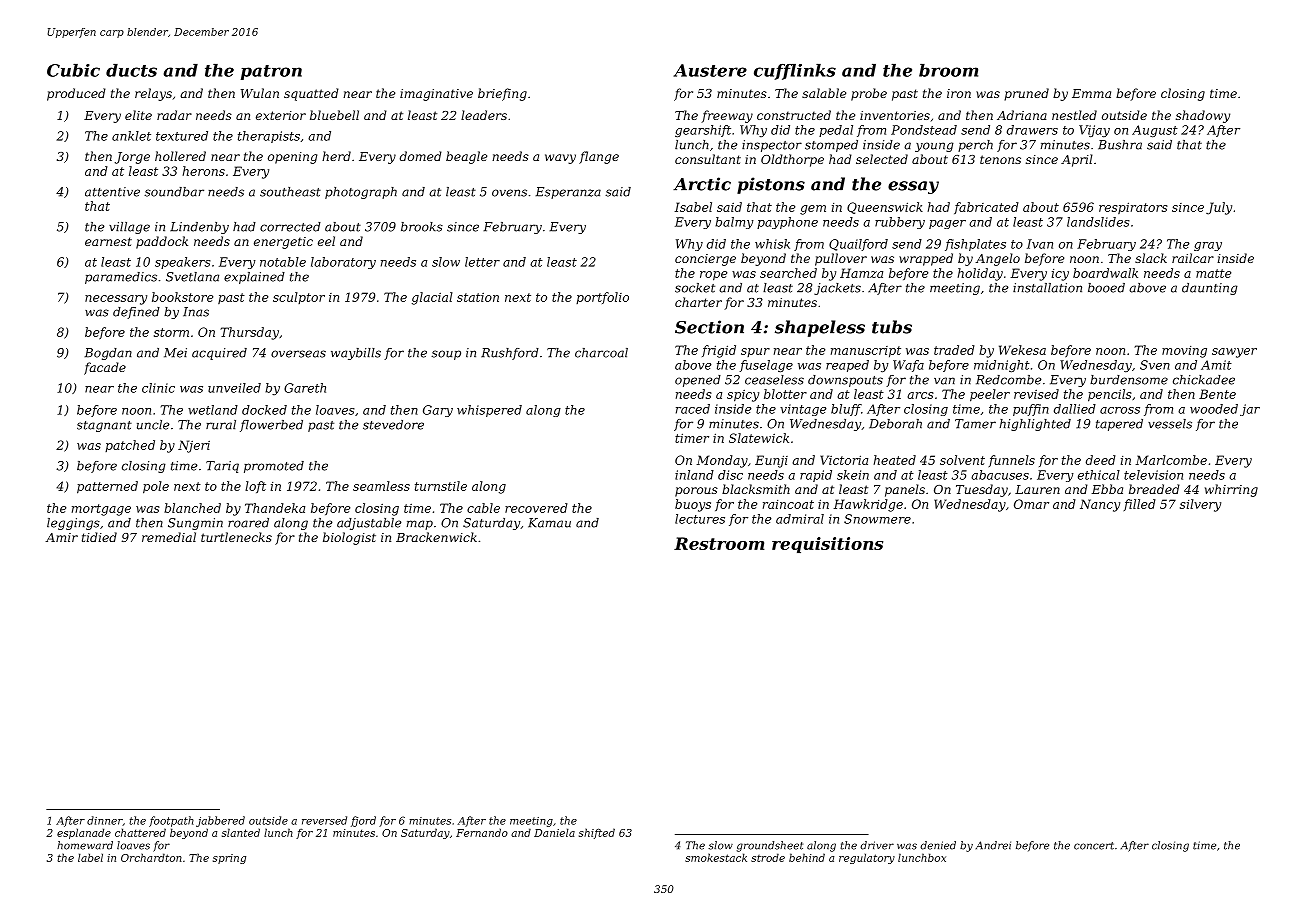 This image has height=924, width=1308. What do you see at coordinates (1200, 505) in the image?
I see `silvery` at bounding box center [1200, 505].
